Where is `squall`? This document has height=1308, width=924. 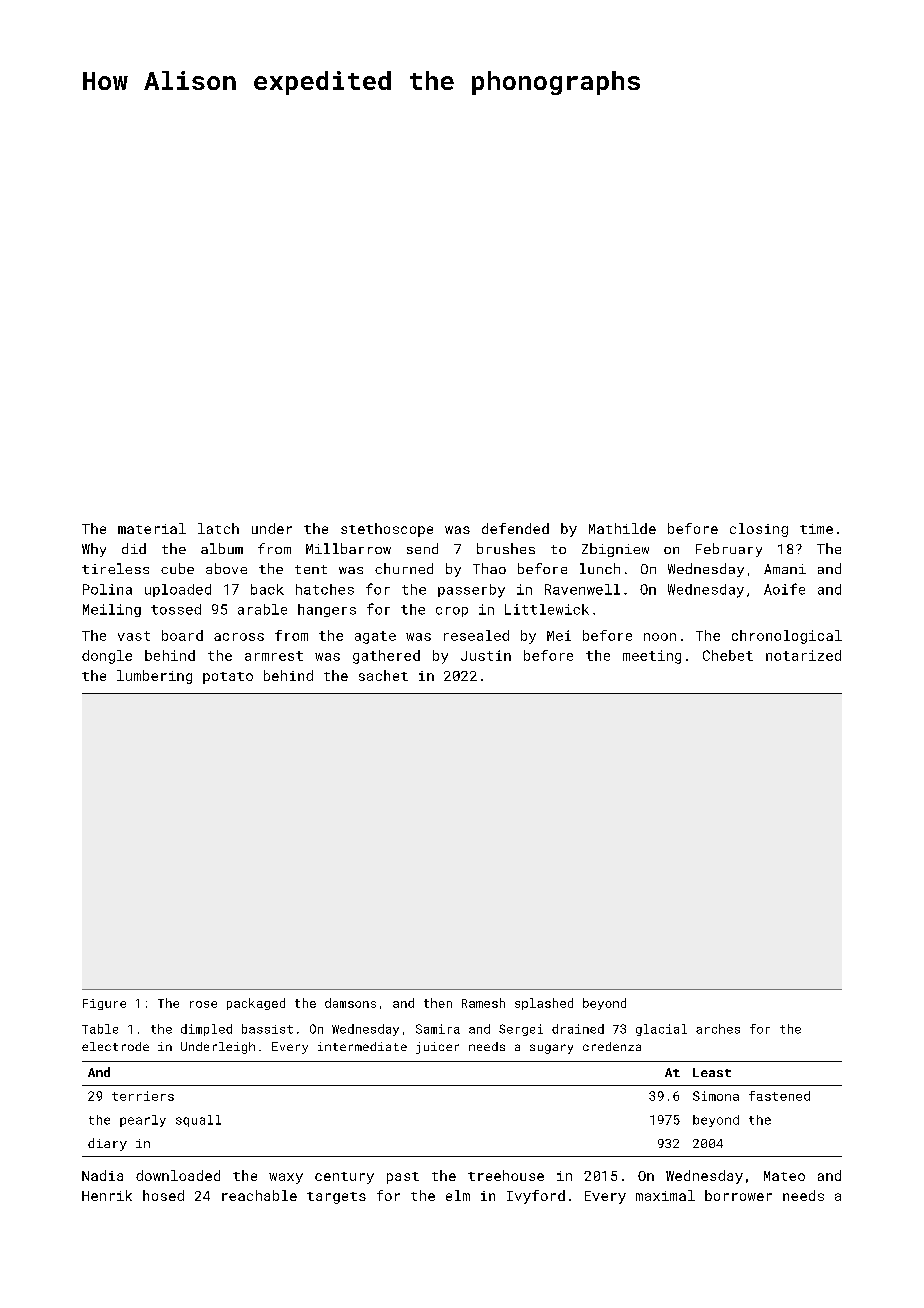
squall is located at coordinates (198, 1121).
